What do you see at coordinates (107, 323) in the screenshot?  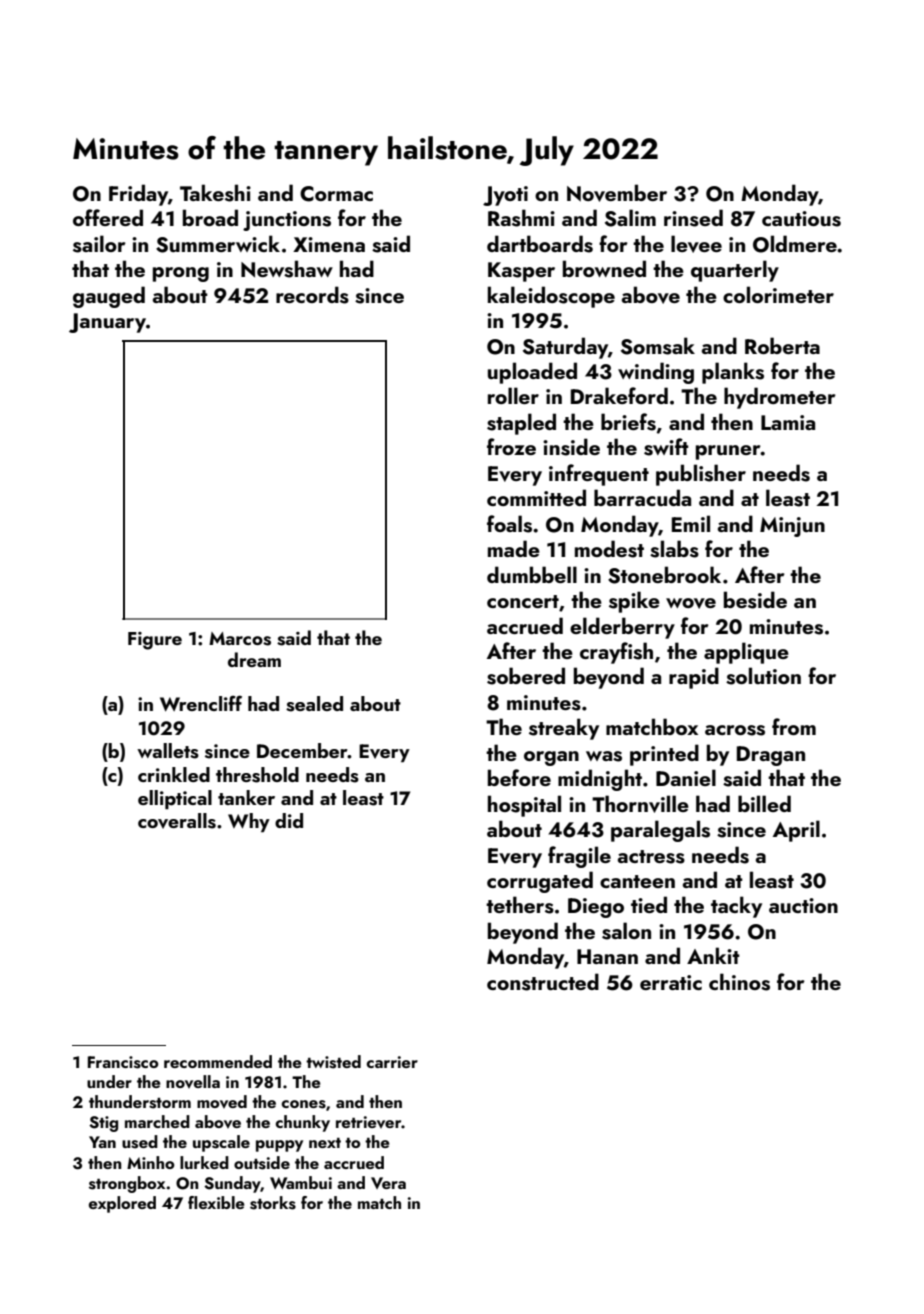 I see `January` at bounding box center [107, 323].
